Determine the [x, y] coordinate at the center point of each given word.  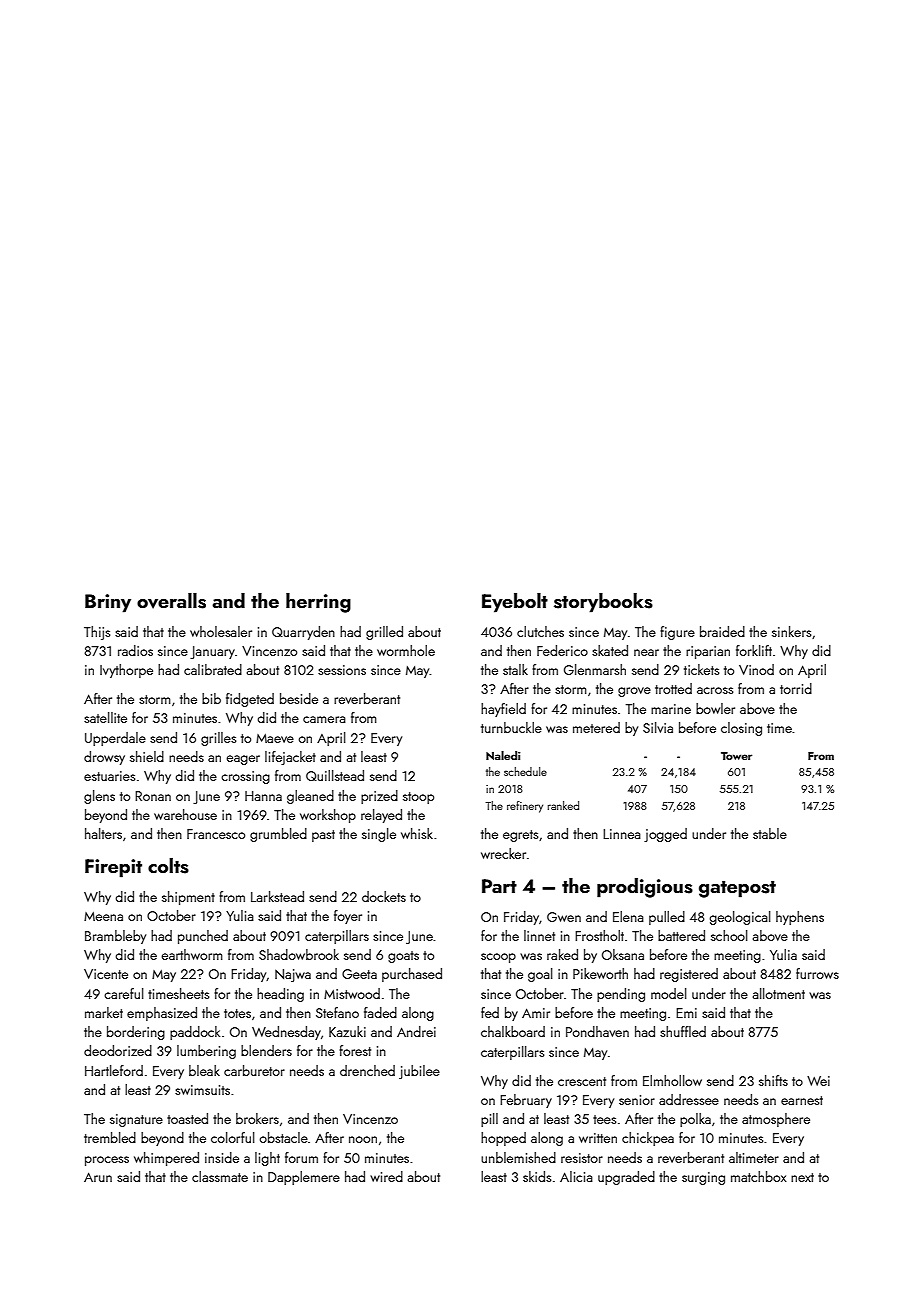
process [107, 1161]
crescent [582, 1081]
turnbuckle [511, 727]
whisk [417, 833]
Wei [818, 1081]
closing [741, 729]
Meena [103, 916]
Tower [736, 756]
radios [135, 650]
